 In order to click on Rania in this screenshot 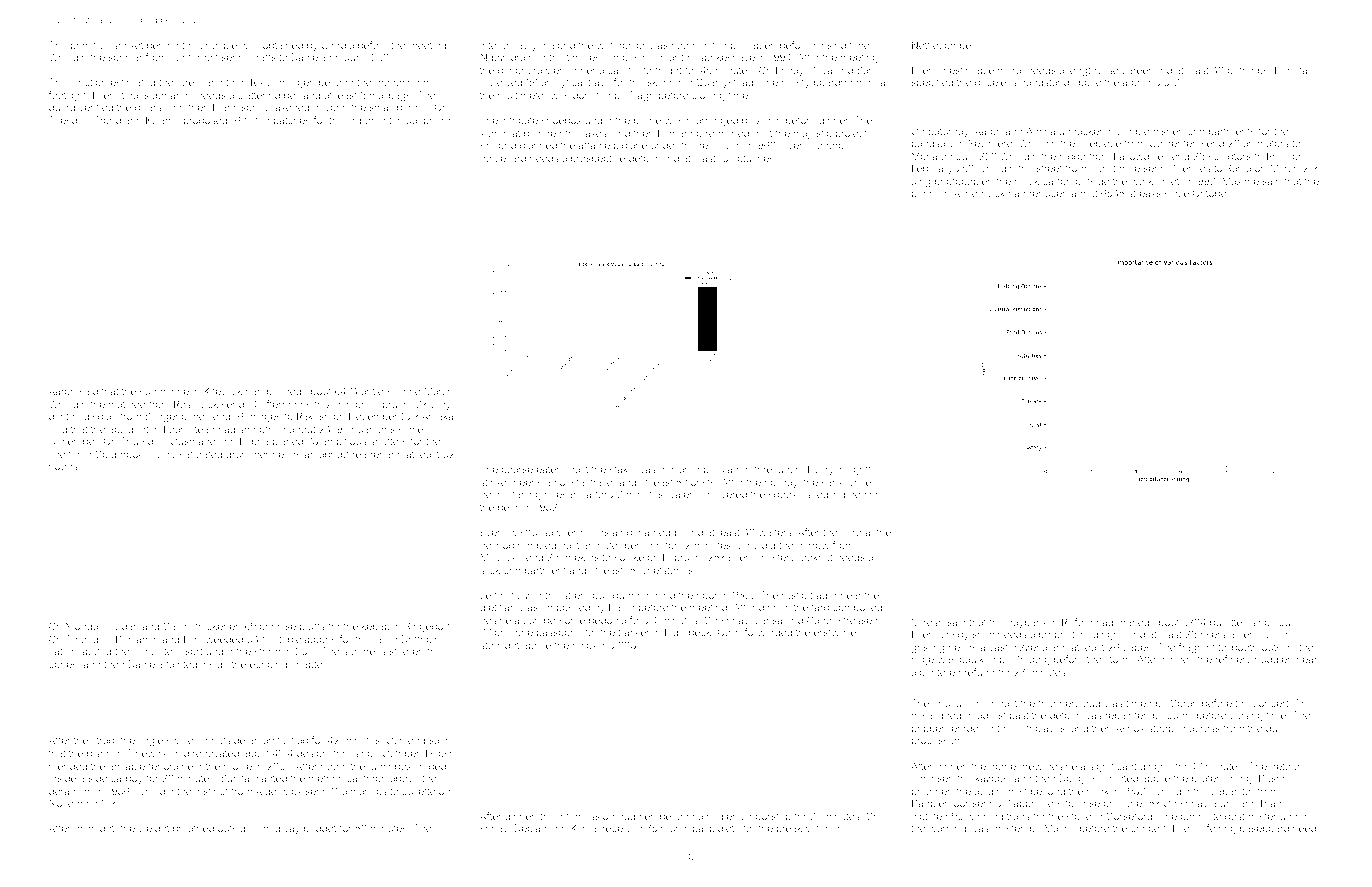, I will do `click(1238, 168)`.
